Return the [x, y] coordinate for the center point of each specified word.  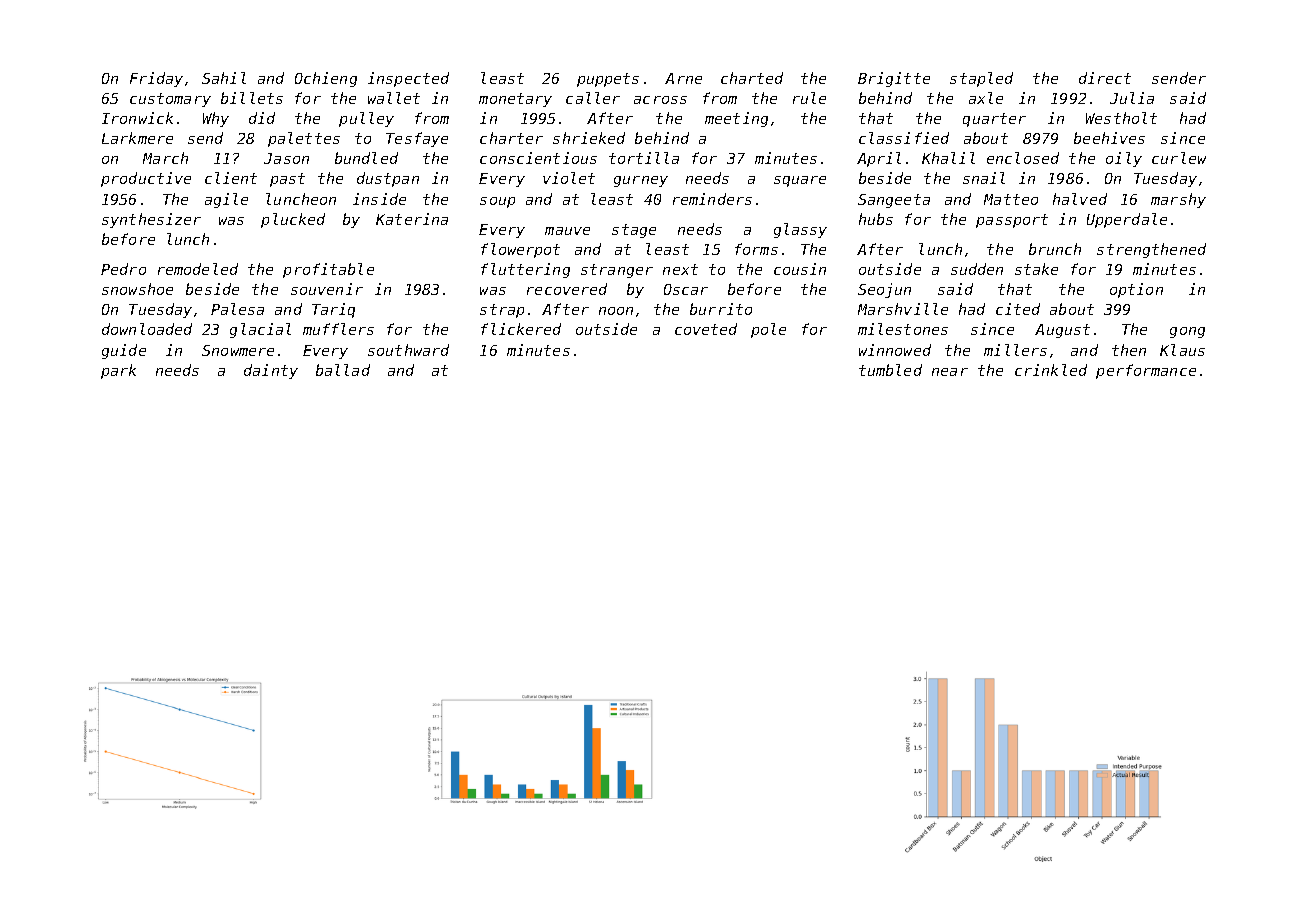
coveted [706, 329]
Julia [1132, 98]
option [1136, 290]
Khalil [948, 158]
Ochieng [326, 79]
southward [408, 350]
